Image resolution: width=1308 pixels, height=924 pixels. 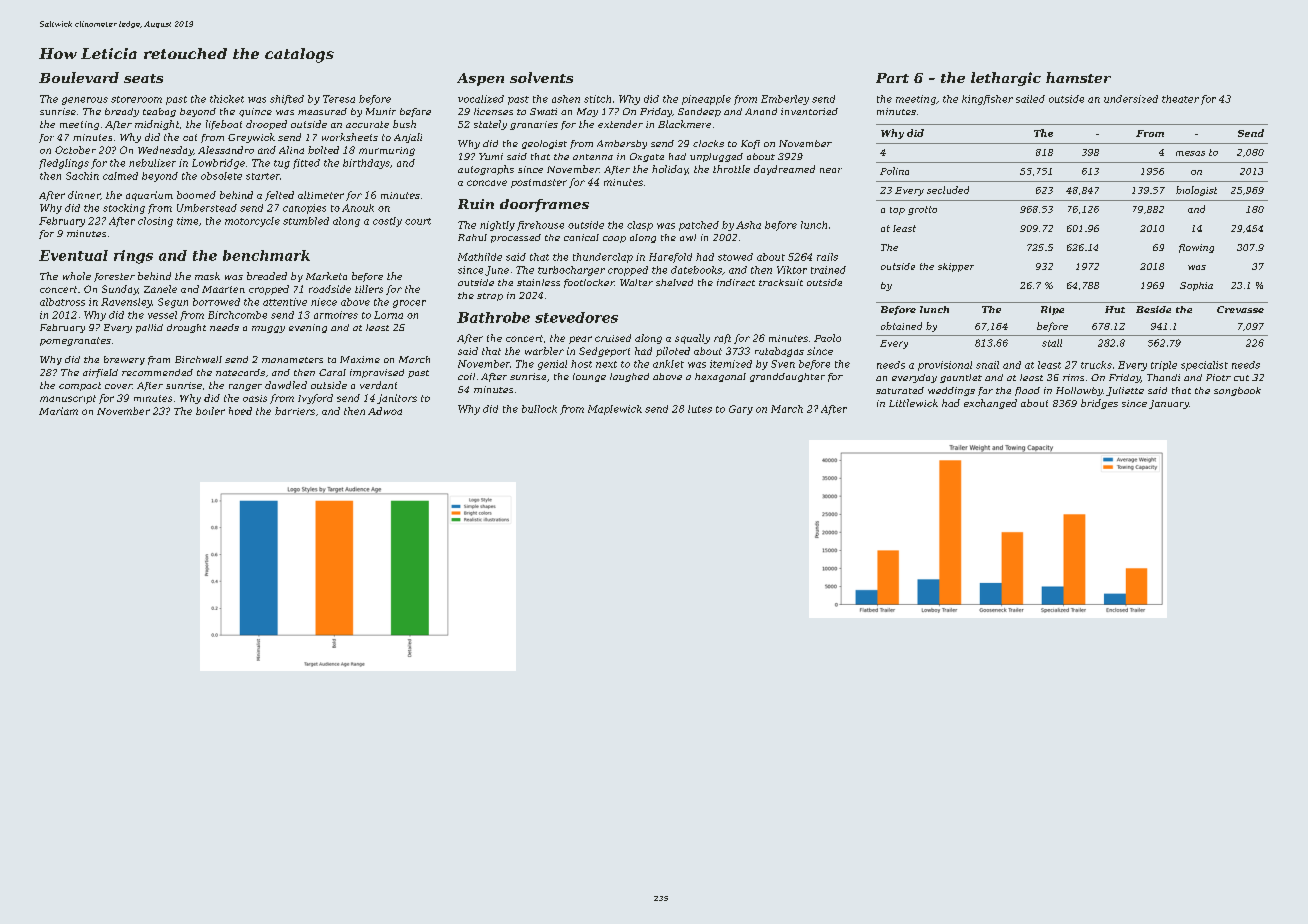 What do you see at coordinates (58, 411) in the screenshot?
I see `Mariam` at bounding box center [58, 411].
